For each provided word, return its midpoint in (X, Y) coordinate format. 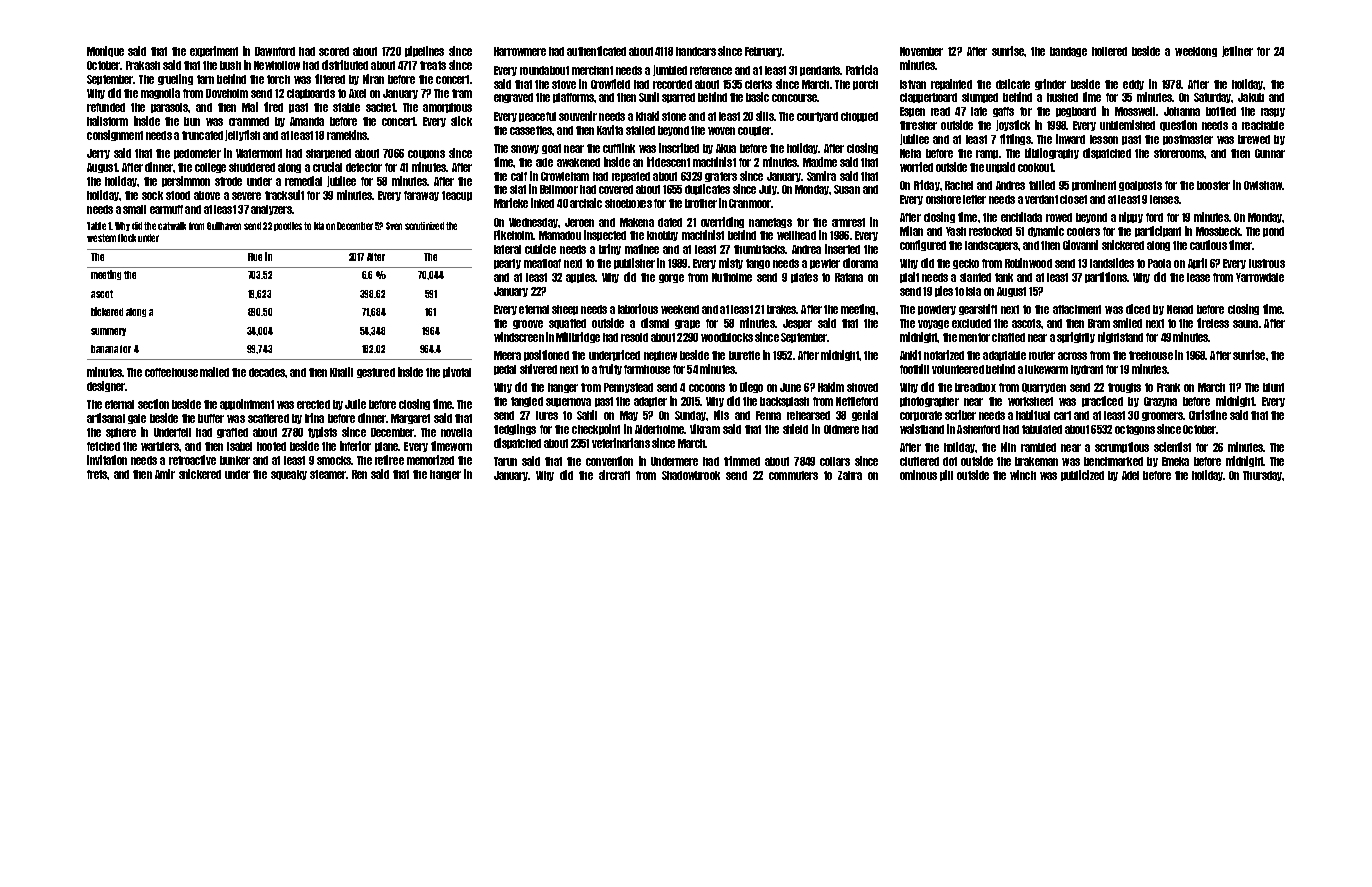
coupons (426, 154)
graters (721, 177)
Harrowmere (520, 51)
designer (106, 386)
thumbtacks (759, 249)
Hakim (831, 387)
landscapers (991, 246)
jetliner (1237, 51)
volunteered (958, 369)
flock (127, 238)
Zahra (850, 475)
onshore (943, 199)
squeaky (289, 475)
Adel (1130, 475)
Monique (105, 51)
